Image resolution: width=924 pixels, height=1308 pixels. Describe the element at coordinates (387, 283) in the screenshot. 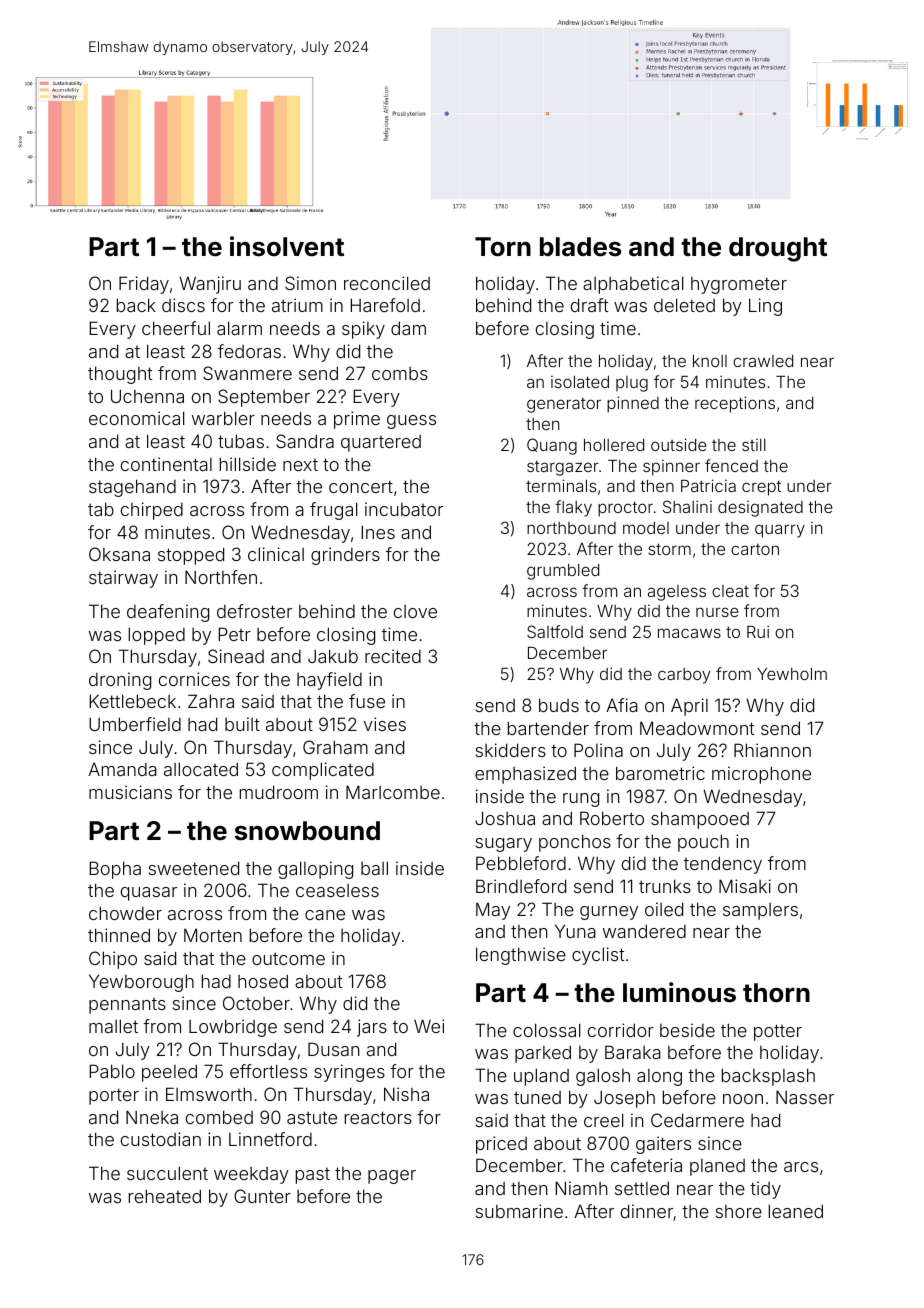

I see `reconciled` at that location.
